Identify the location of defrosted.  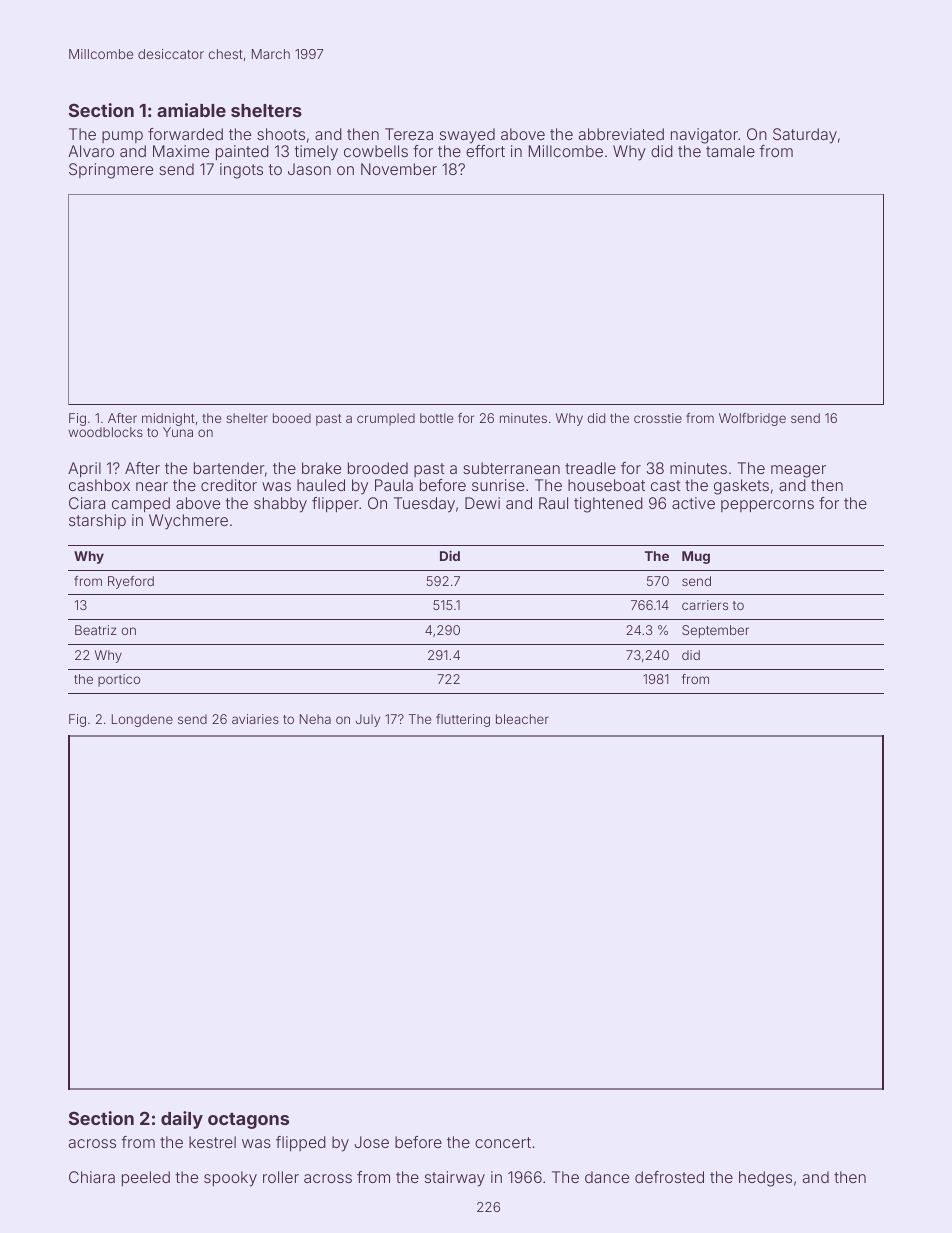
(669, 1177).
